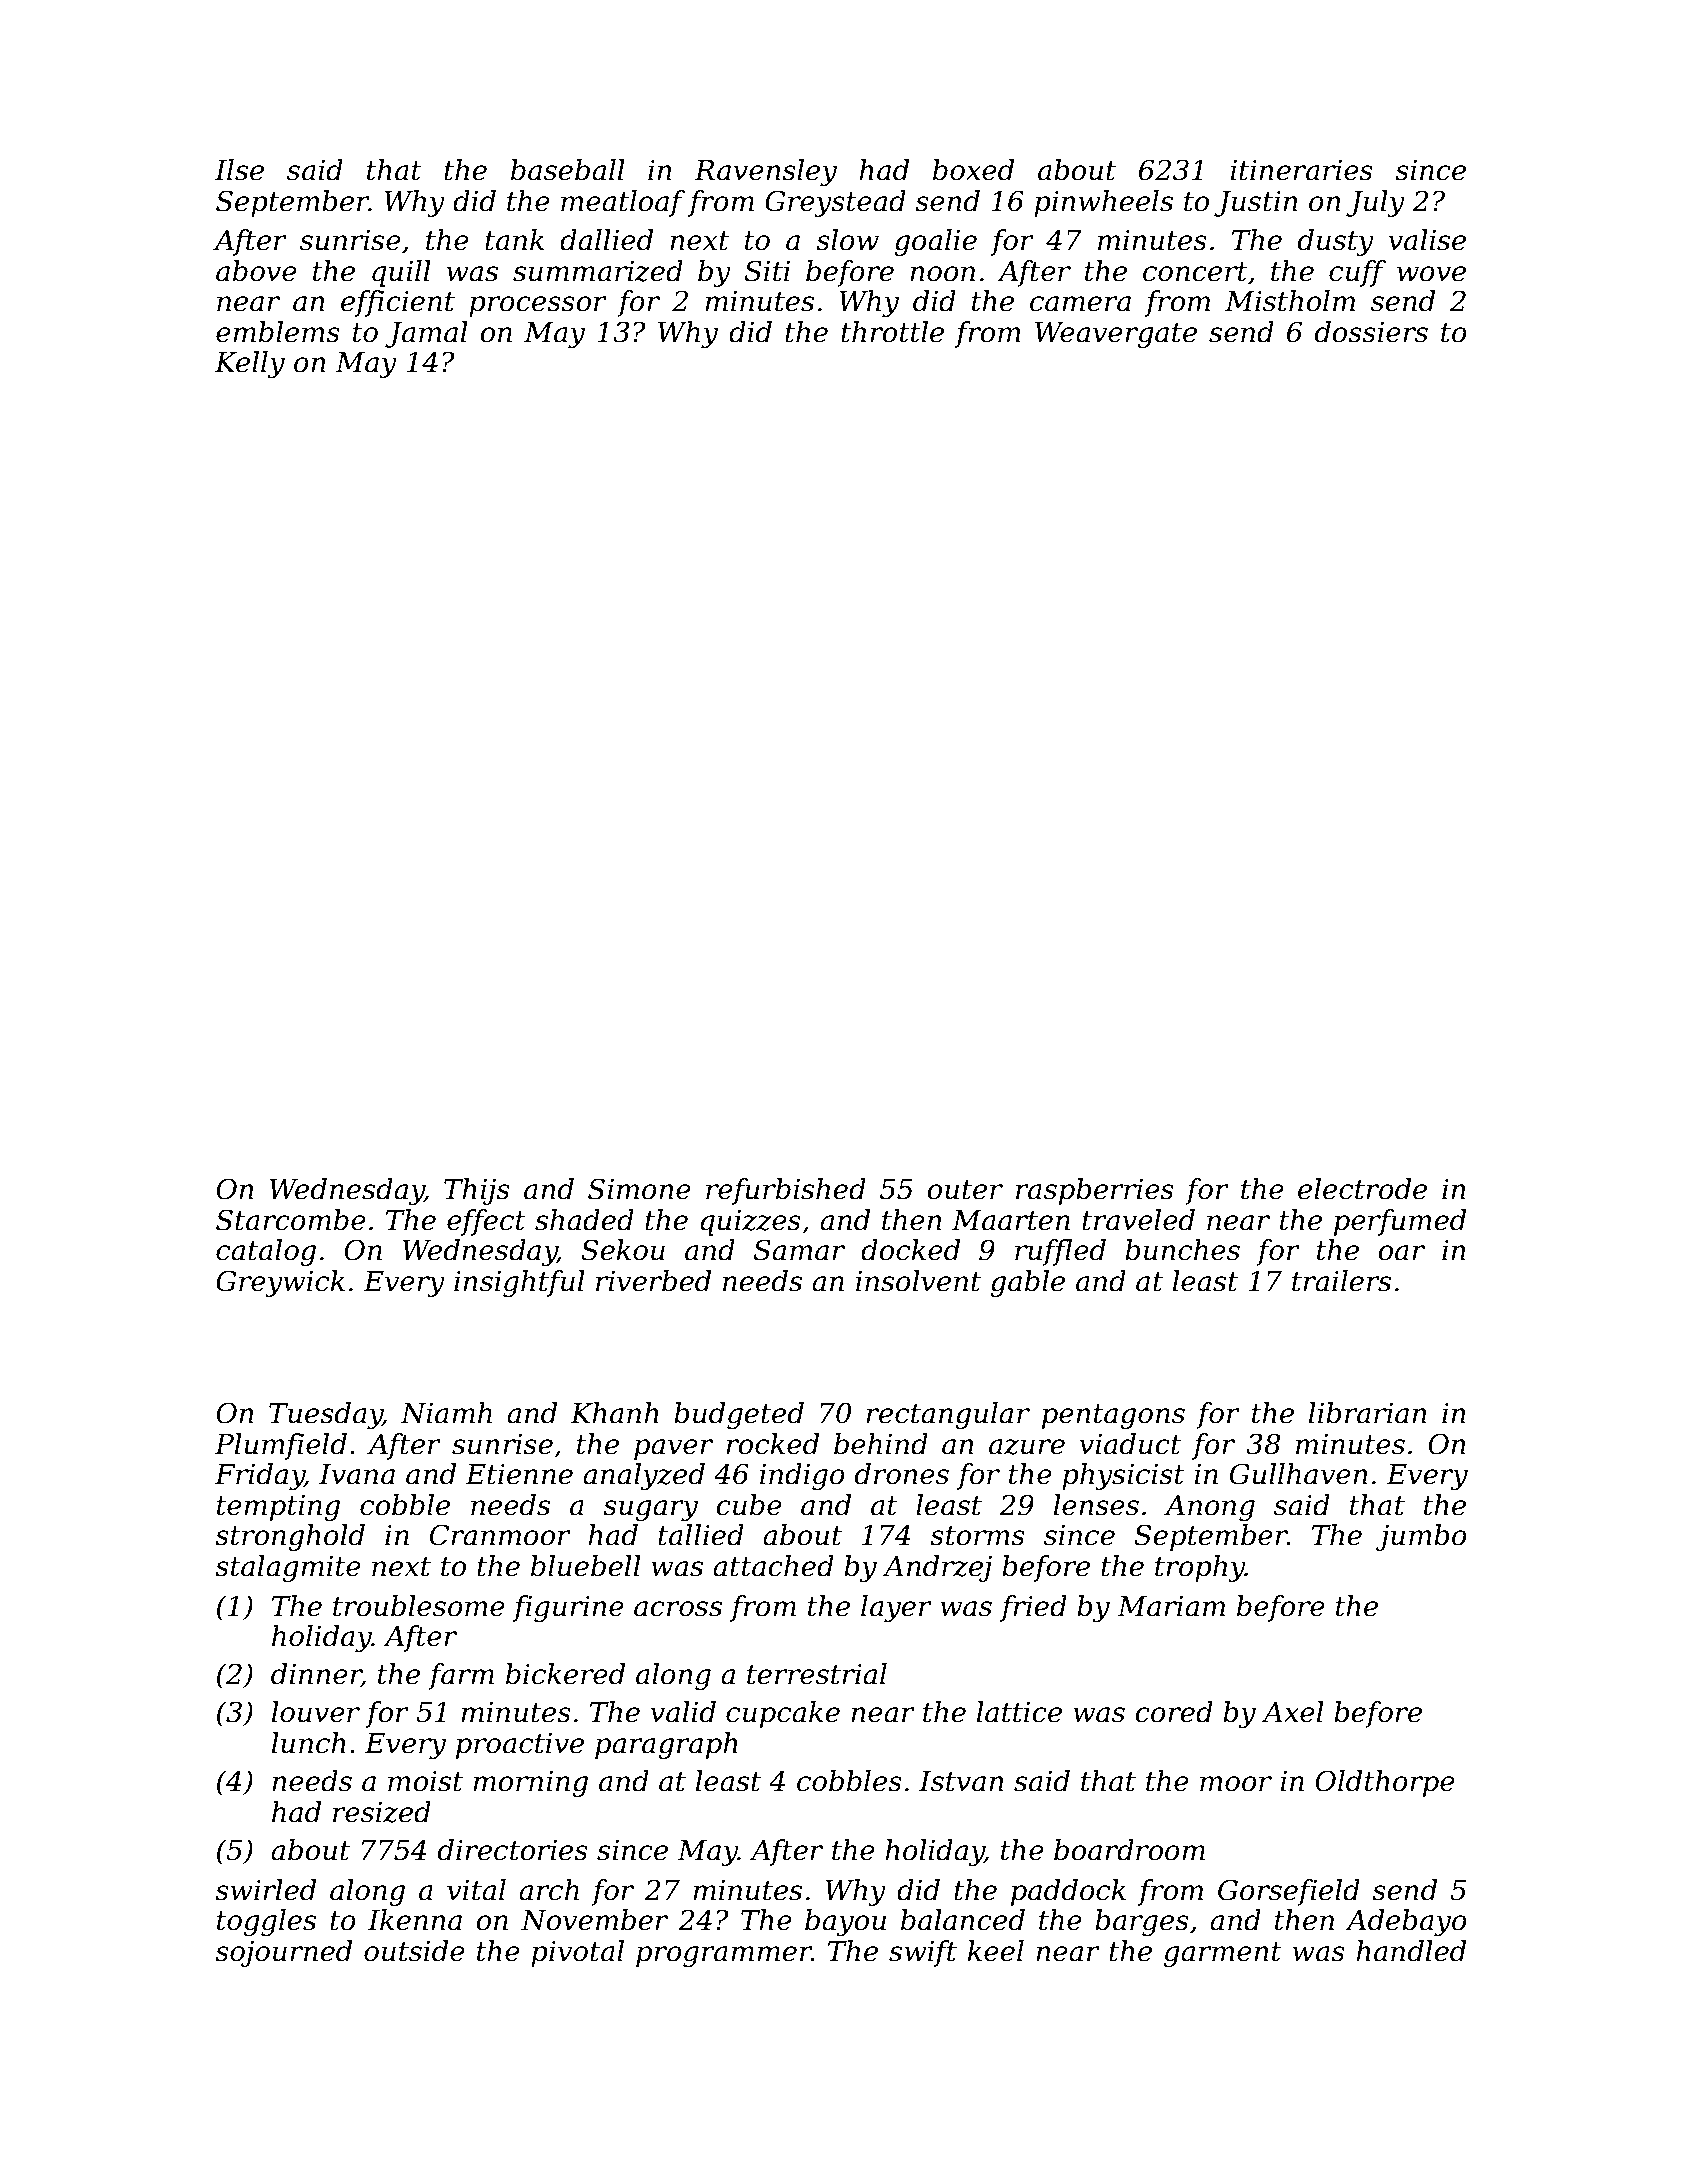 This screenshot has height=2178, width=1683. What do you see at coordinates (1116, 335) in the screenshot?
I see `Weavergate` at bounding box center [1116, 335].
